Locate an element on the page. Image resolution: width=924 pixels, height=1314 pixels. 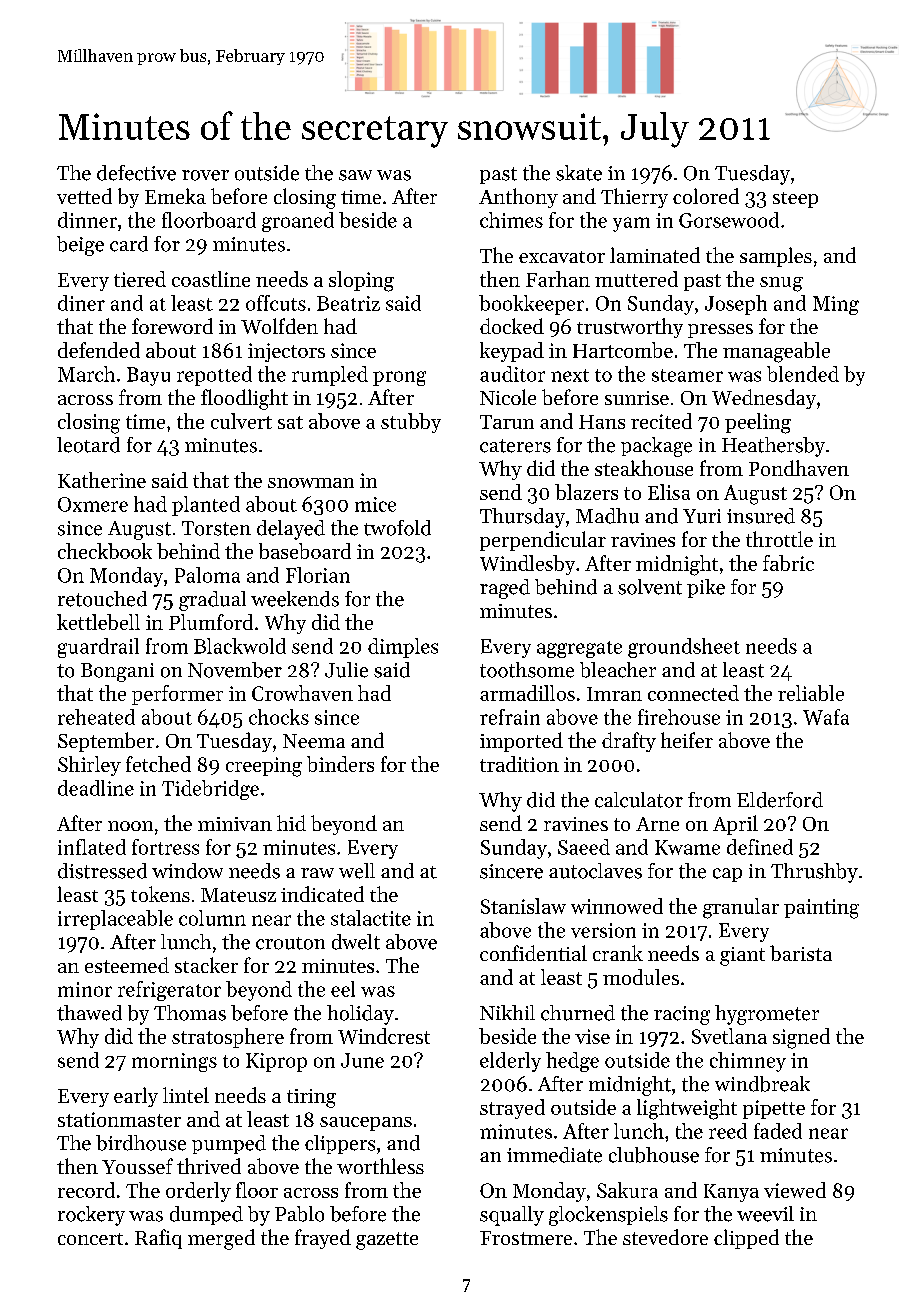
lintel is located at coordinates (186, 1095).
